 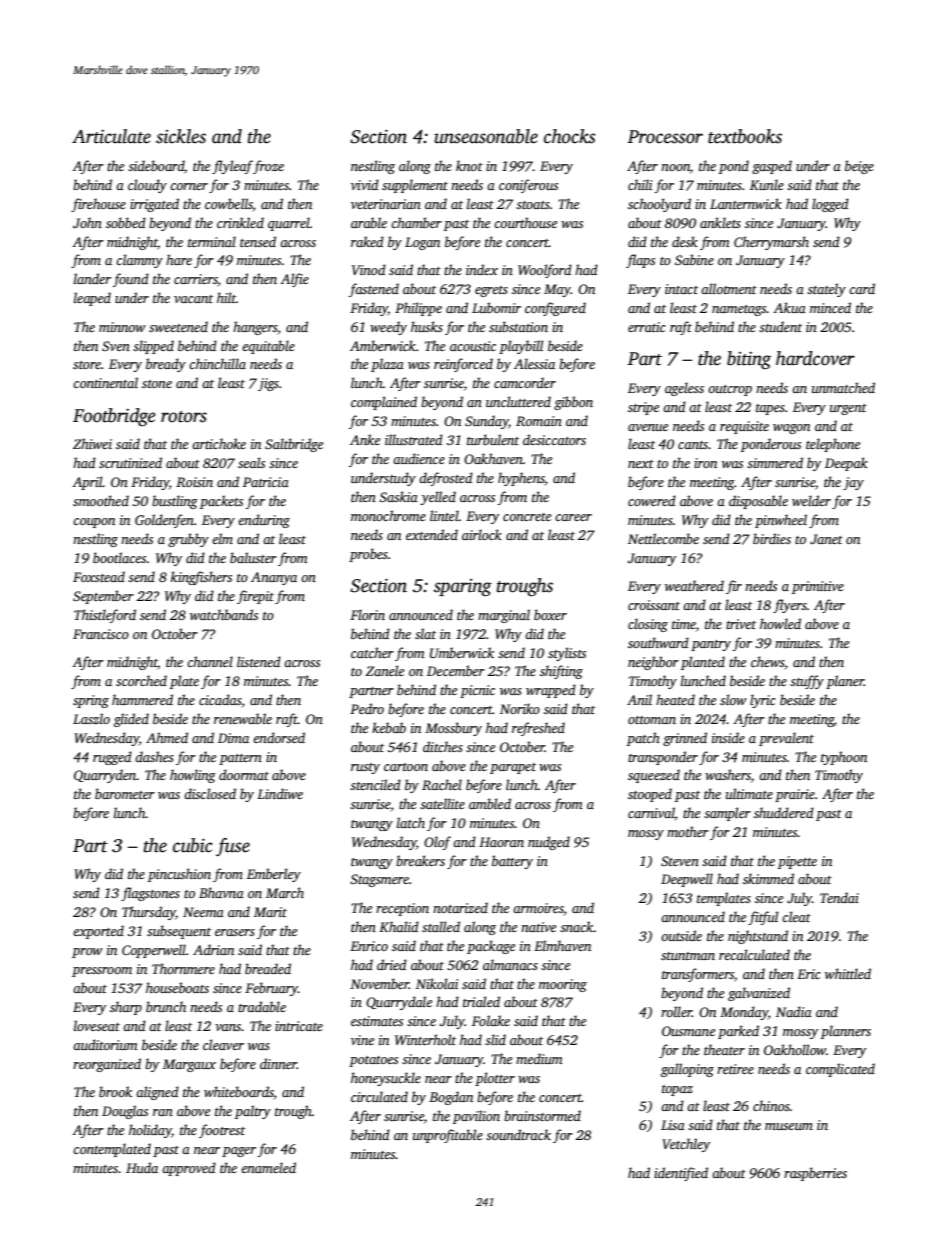 What do you see at coordinates (688, 831) in the image?
I see `mother` at bounding box center [688, 831].
